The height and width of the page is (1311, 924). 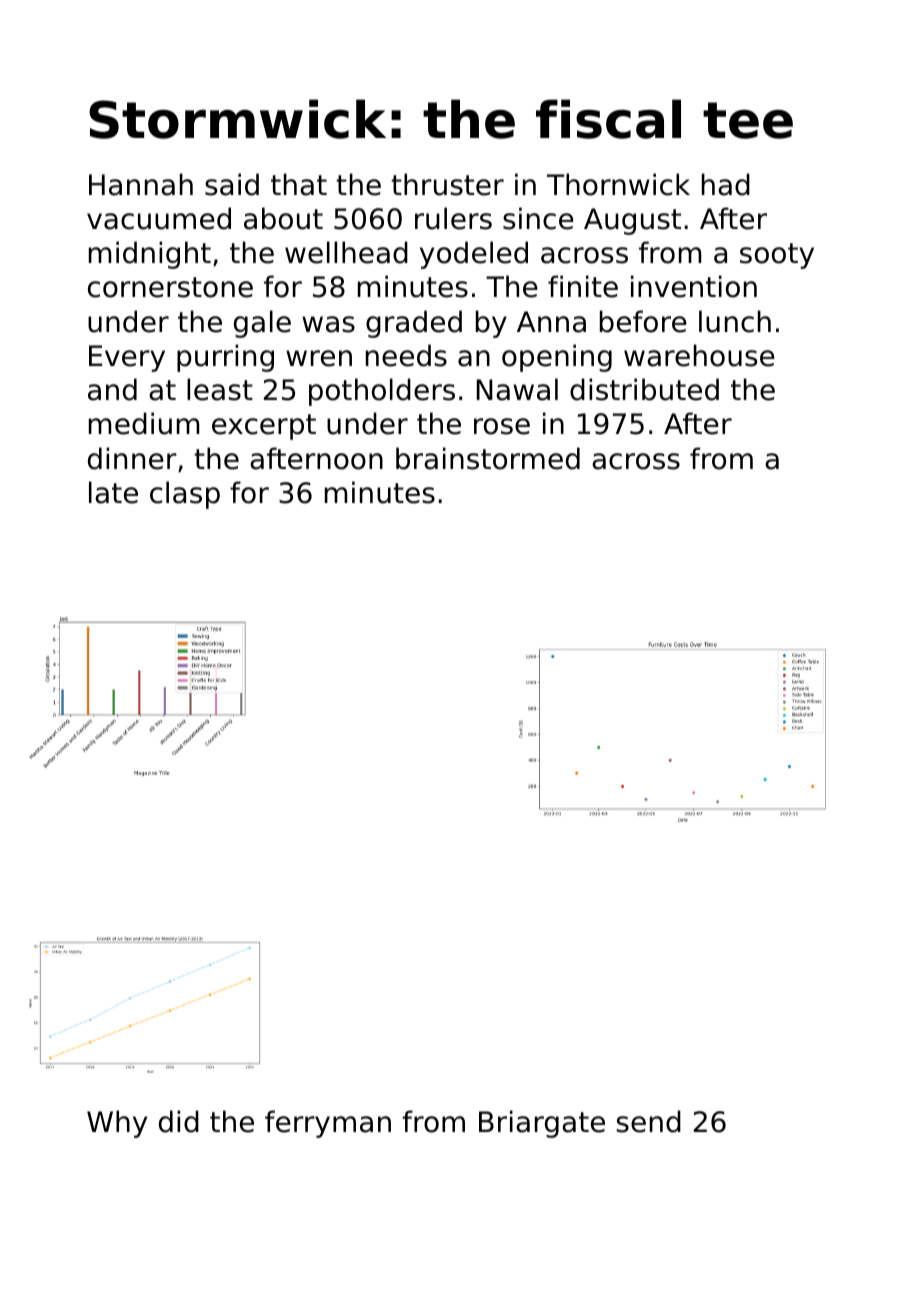 I want to click on rulers, so click(x=453, y=218).
